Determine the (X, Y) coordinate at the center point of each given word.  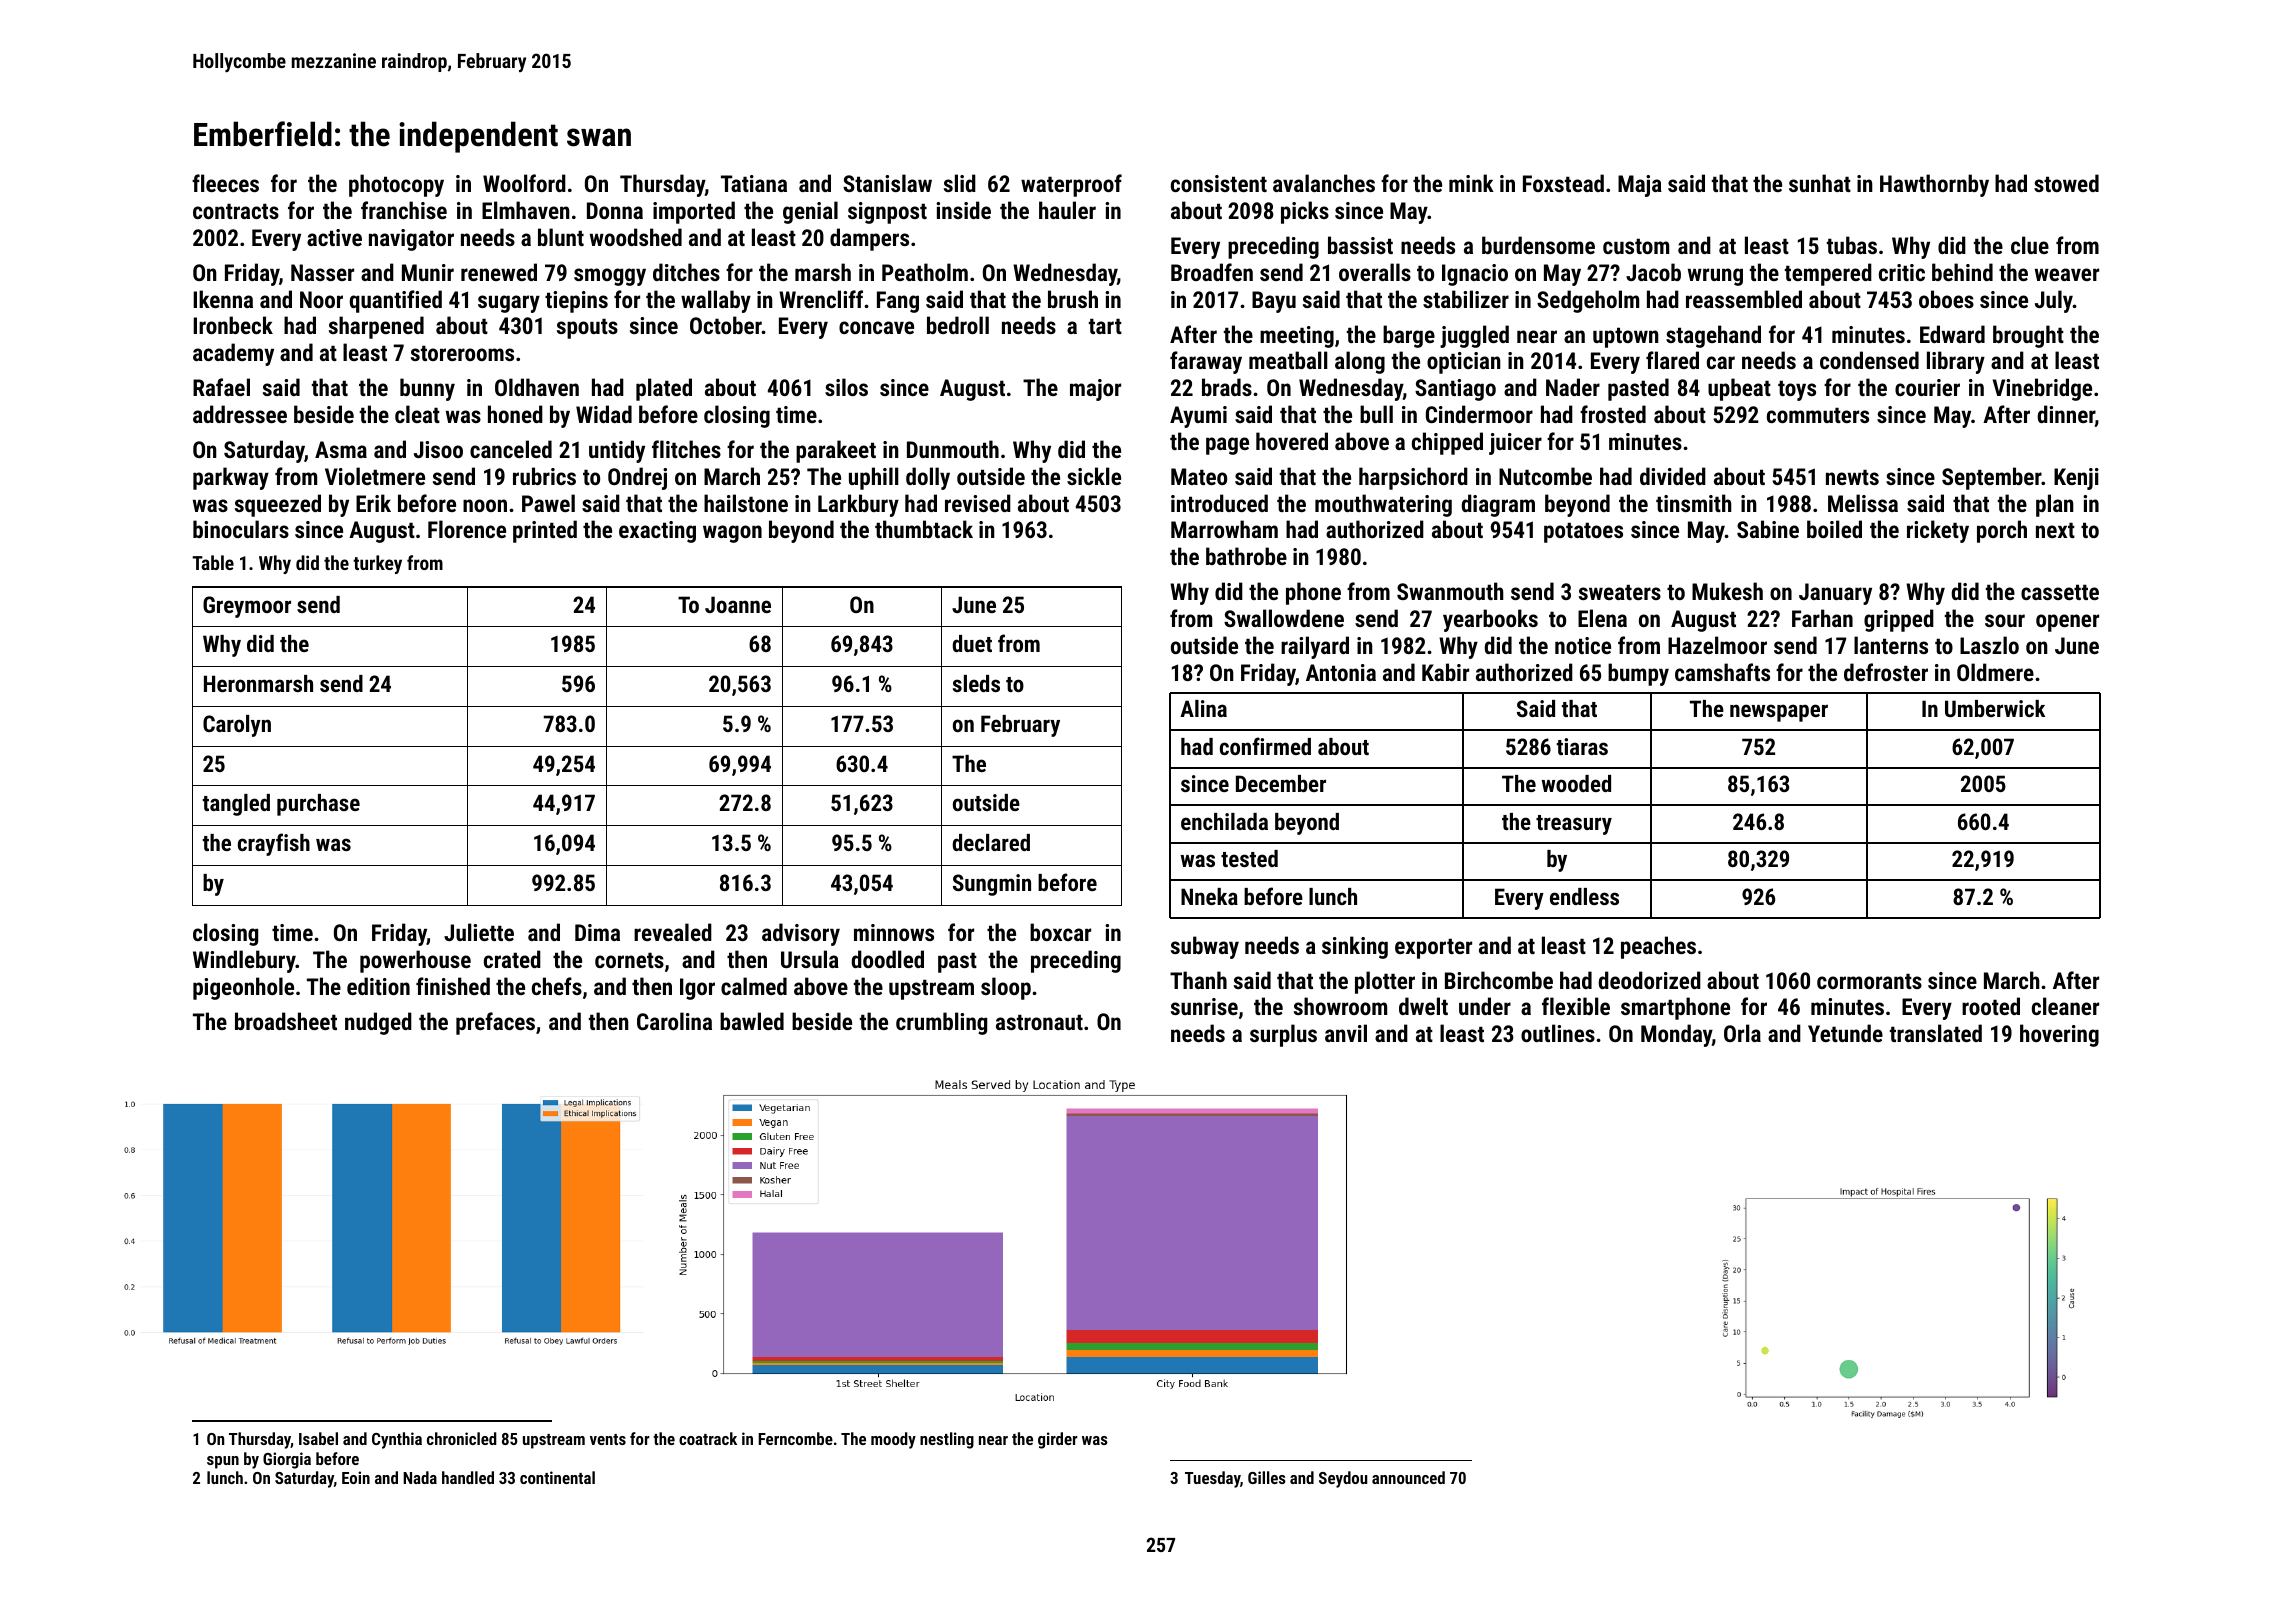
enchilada (1224, 821)
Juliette (479, 932)
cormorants (1869, 981)
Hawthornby (1934, 185)
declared (991, 842)
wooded (1576, 783)
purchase (318, 805)
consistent (1219, 183)
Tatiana (754, 183)
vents (608, 1439)
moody (893, 1440)
